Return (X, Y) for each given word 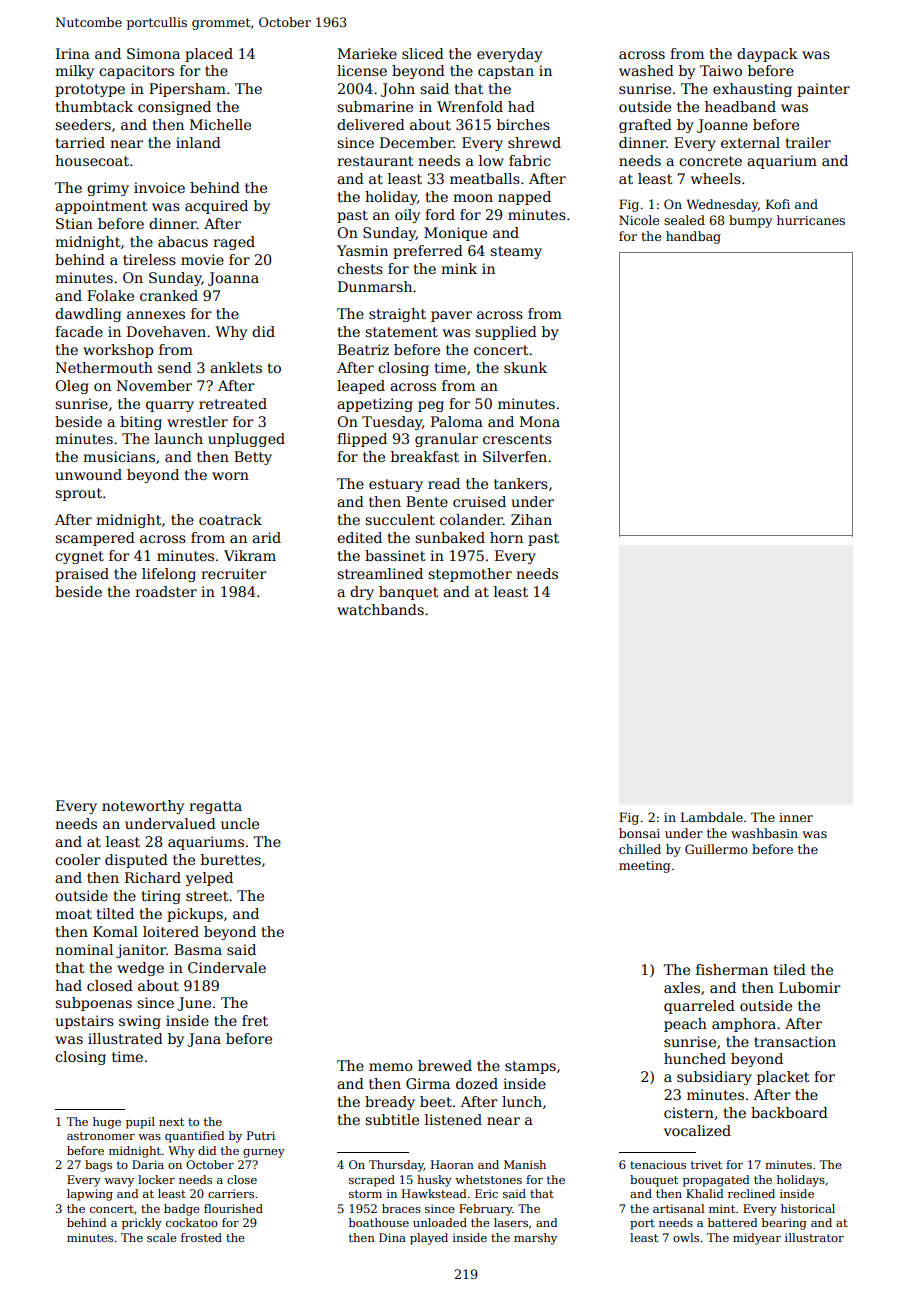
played (429, 1239)
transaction (795, 1041)
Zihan (531, 519)
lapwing (90, 1195)
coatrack (230, 519)
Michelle (220, 124)
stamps (530, 1067)
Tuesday (392, 423)
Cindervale (227, 967)
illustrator (814, 1237)
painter (823, 90)
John (398, 90)
